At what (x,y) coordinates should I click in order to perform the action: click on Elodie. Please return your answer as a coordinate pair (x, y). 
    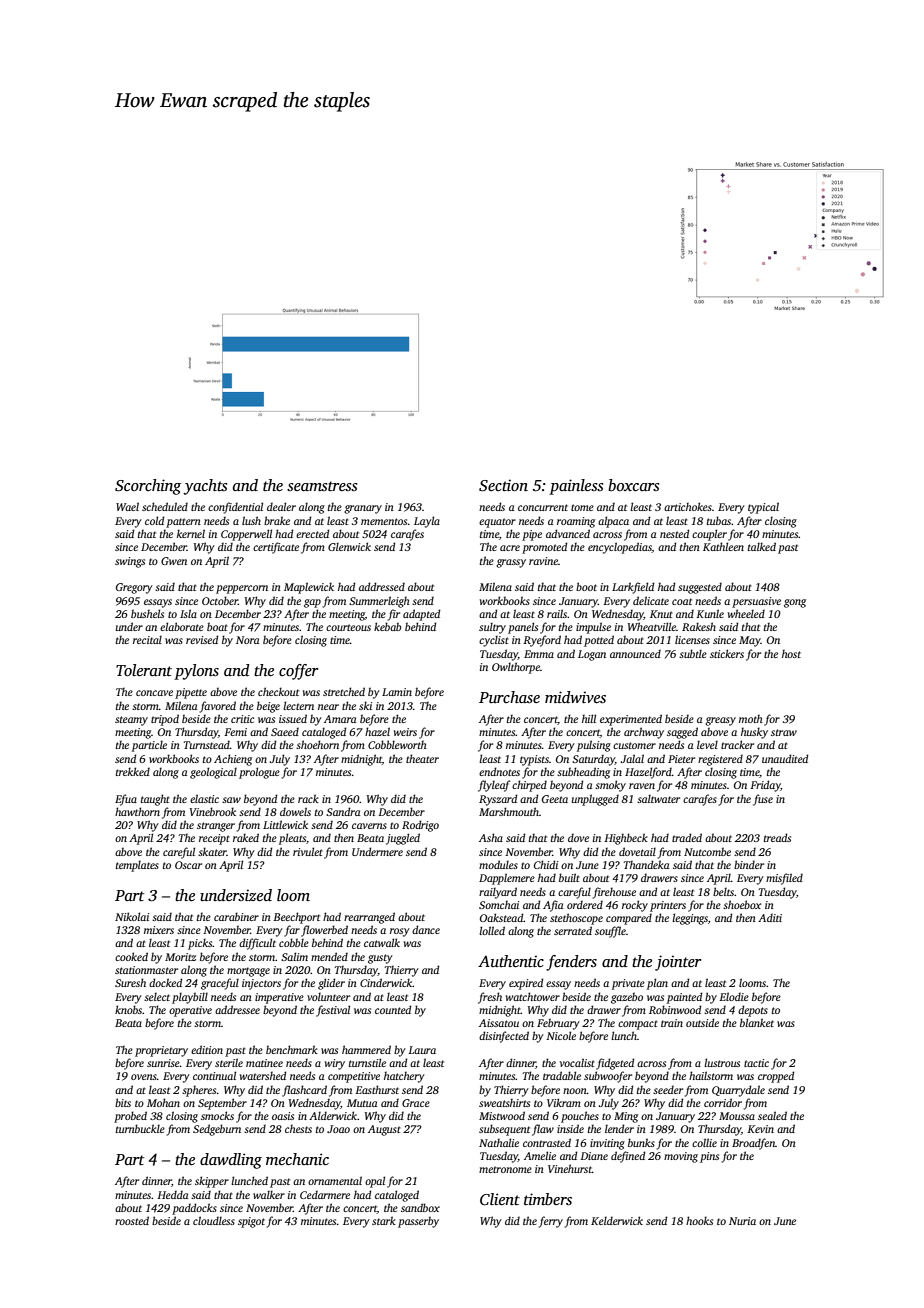
    Looking at the image, I should click on (734, 996).
